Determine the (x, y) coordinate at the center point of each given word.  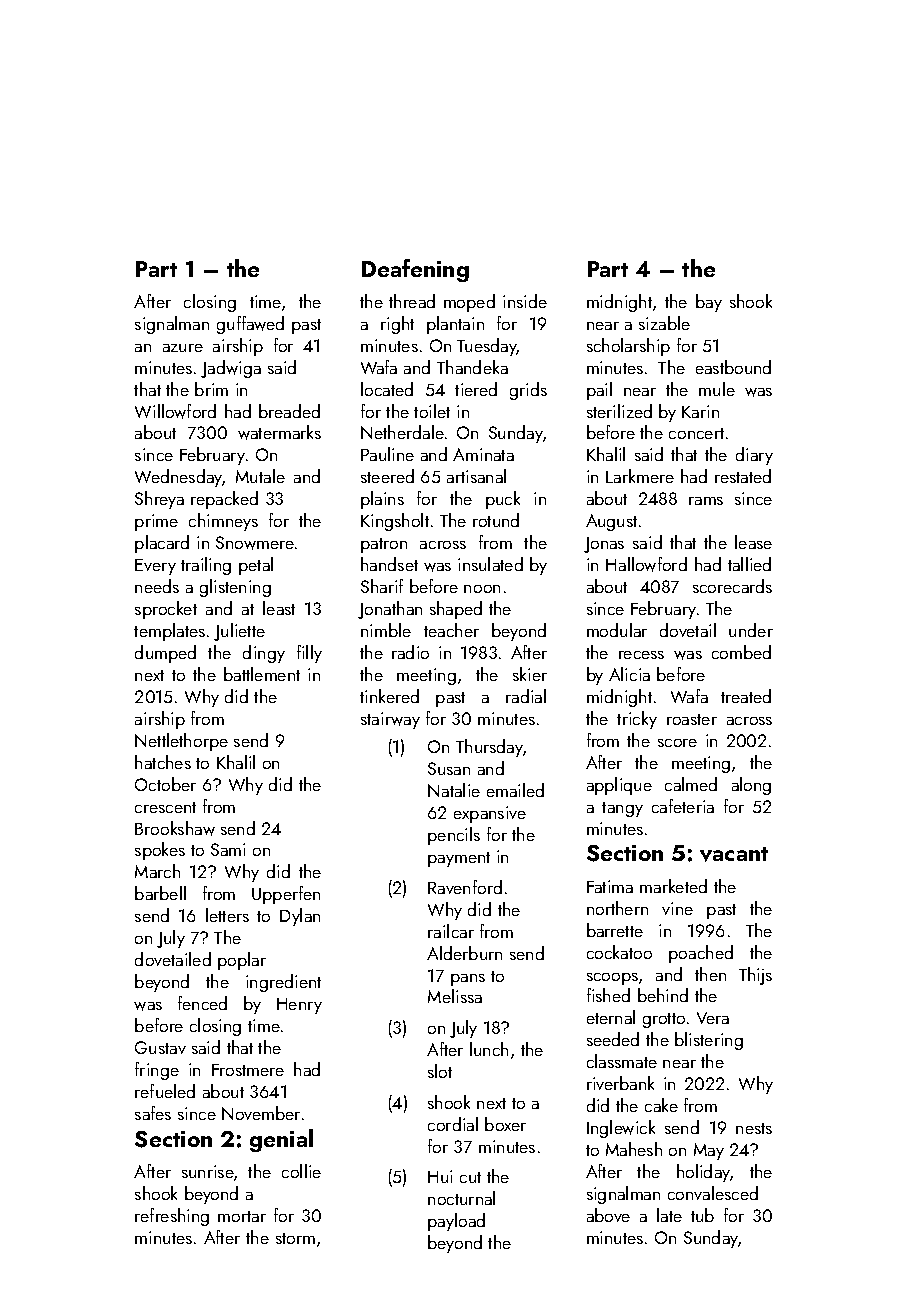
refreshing (172, 1217)
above (608, 1215)
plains (382, 500)
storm (295, 1238)
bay (709, 303)
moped (469, 303)
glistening (235, 588)
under (751, 630)
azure (183, 348)
